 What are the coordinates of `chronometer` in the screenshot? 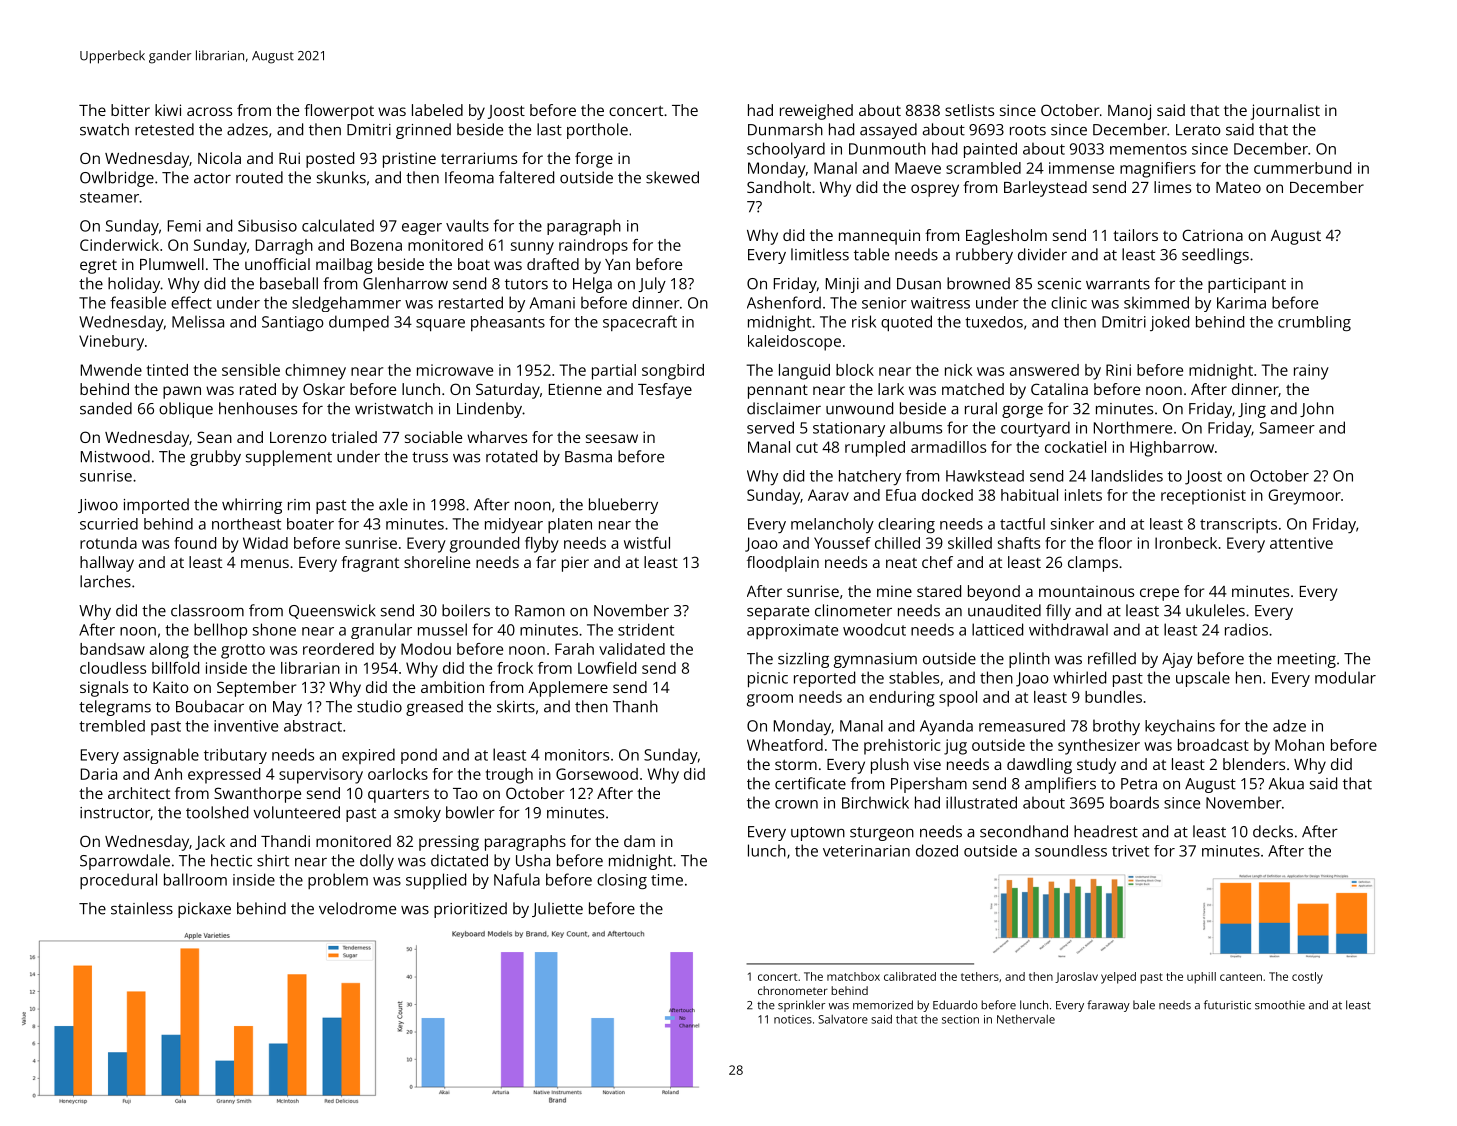 It's located at (793, 990).
